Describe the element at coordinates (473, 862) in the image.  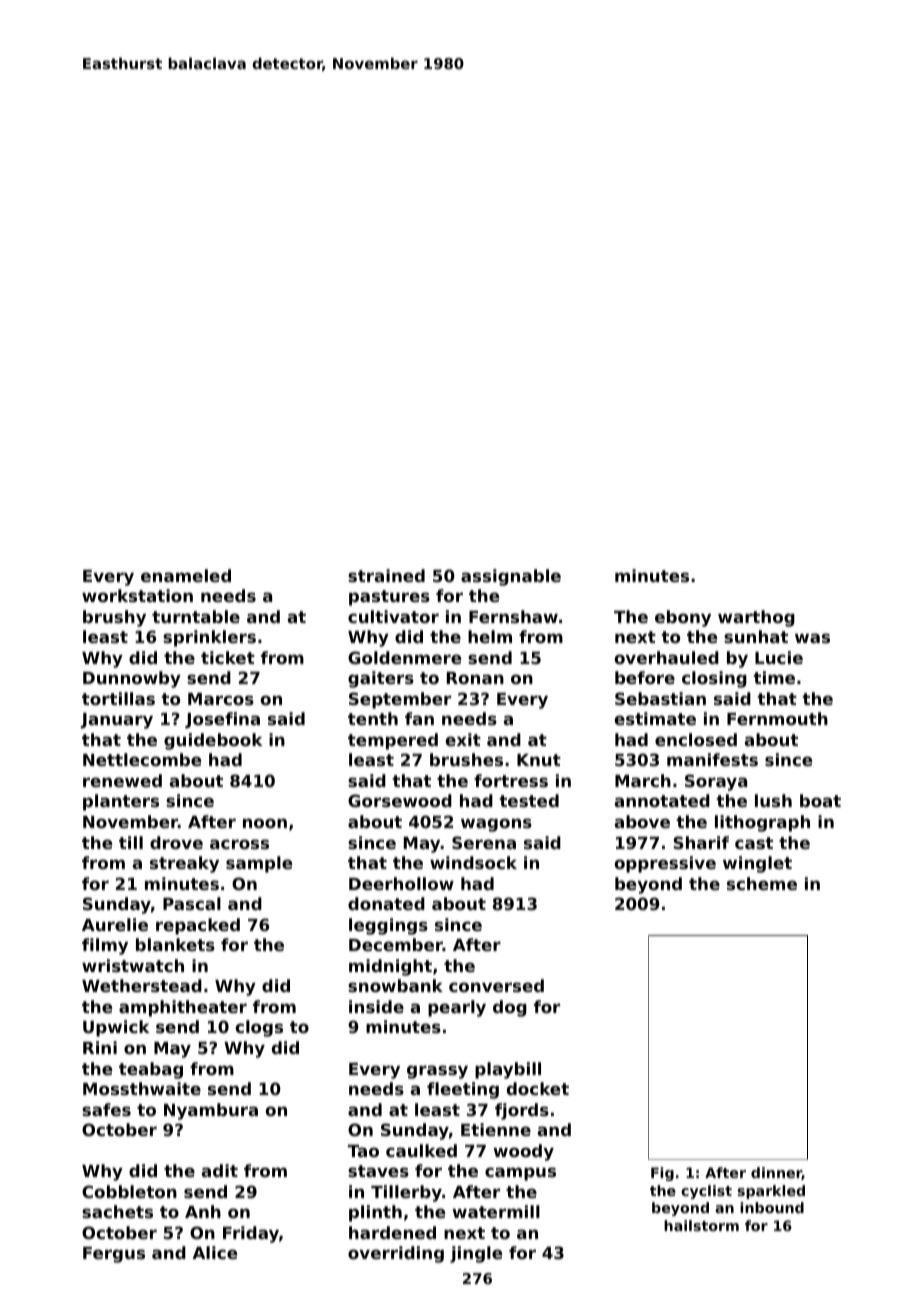
I see `windsock` at that location.
